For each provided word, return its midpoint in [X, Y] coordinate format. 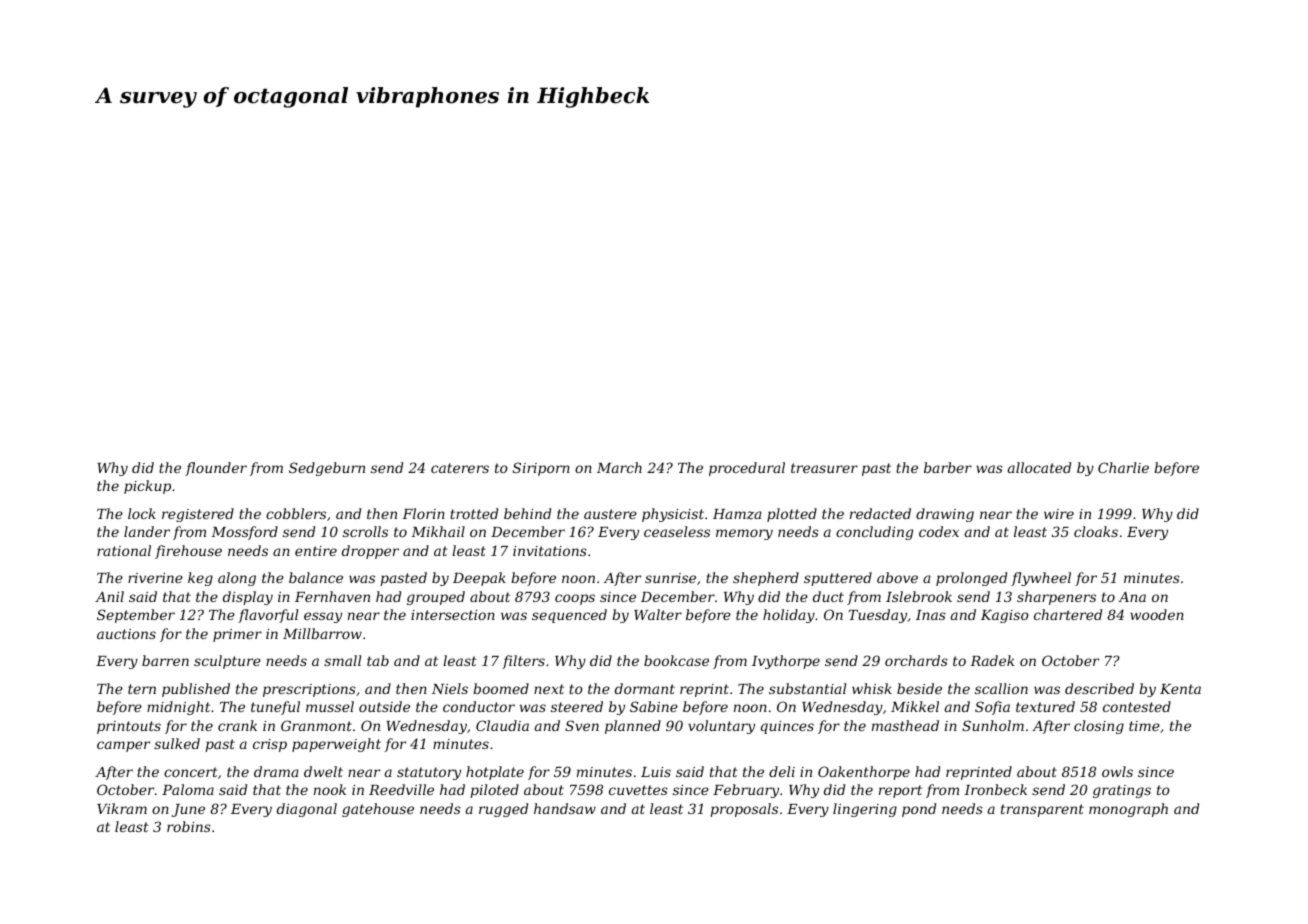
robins [189, 826]
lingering [865, 810]
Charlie [1123, 467]
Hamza [737, 514]
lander [147, 531]
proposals [744, 810]
